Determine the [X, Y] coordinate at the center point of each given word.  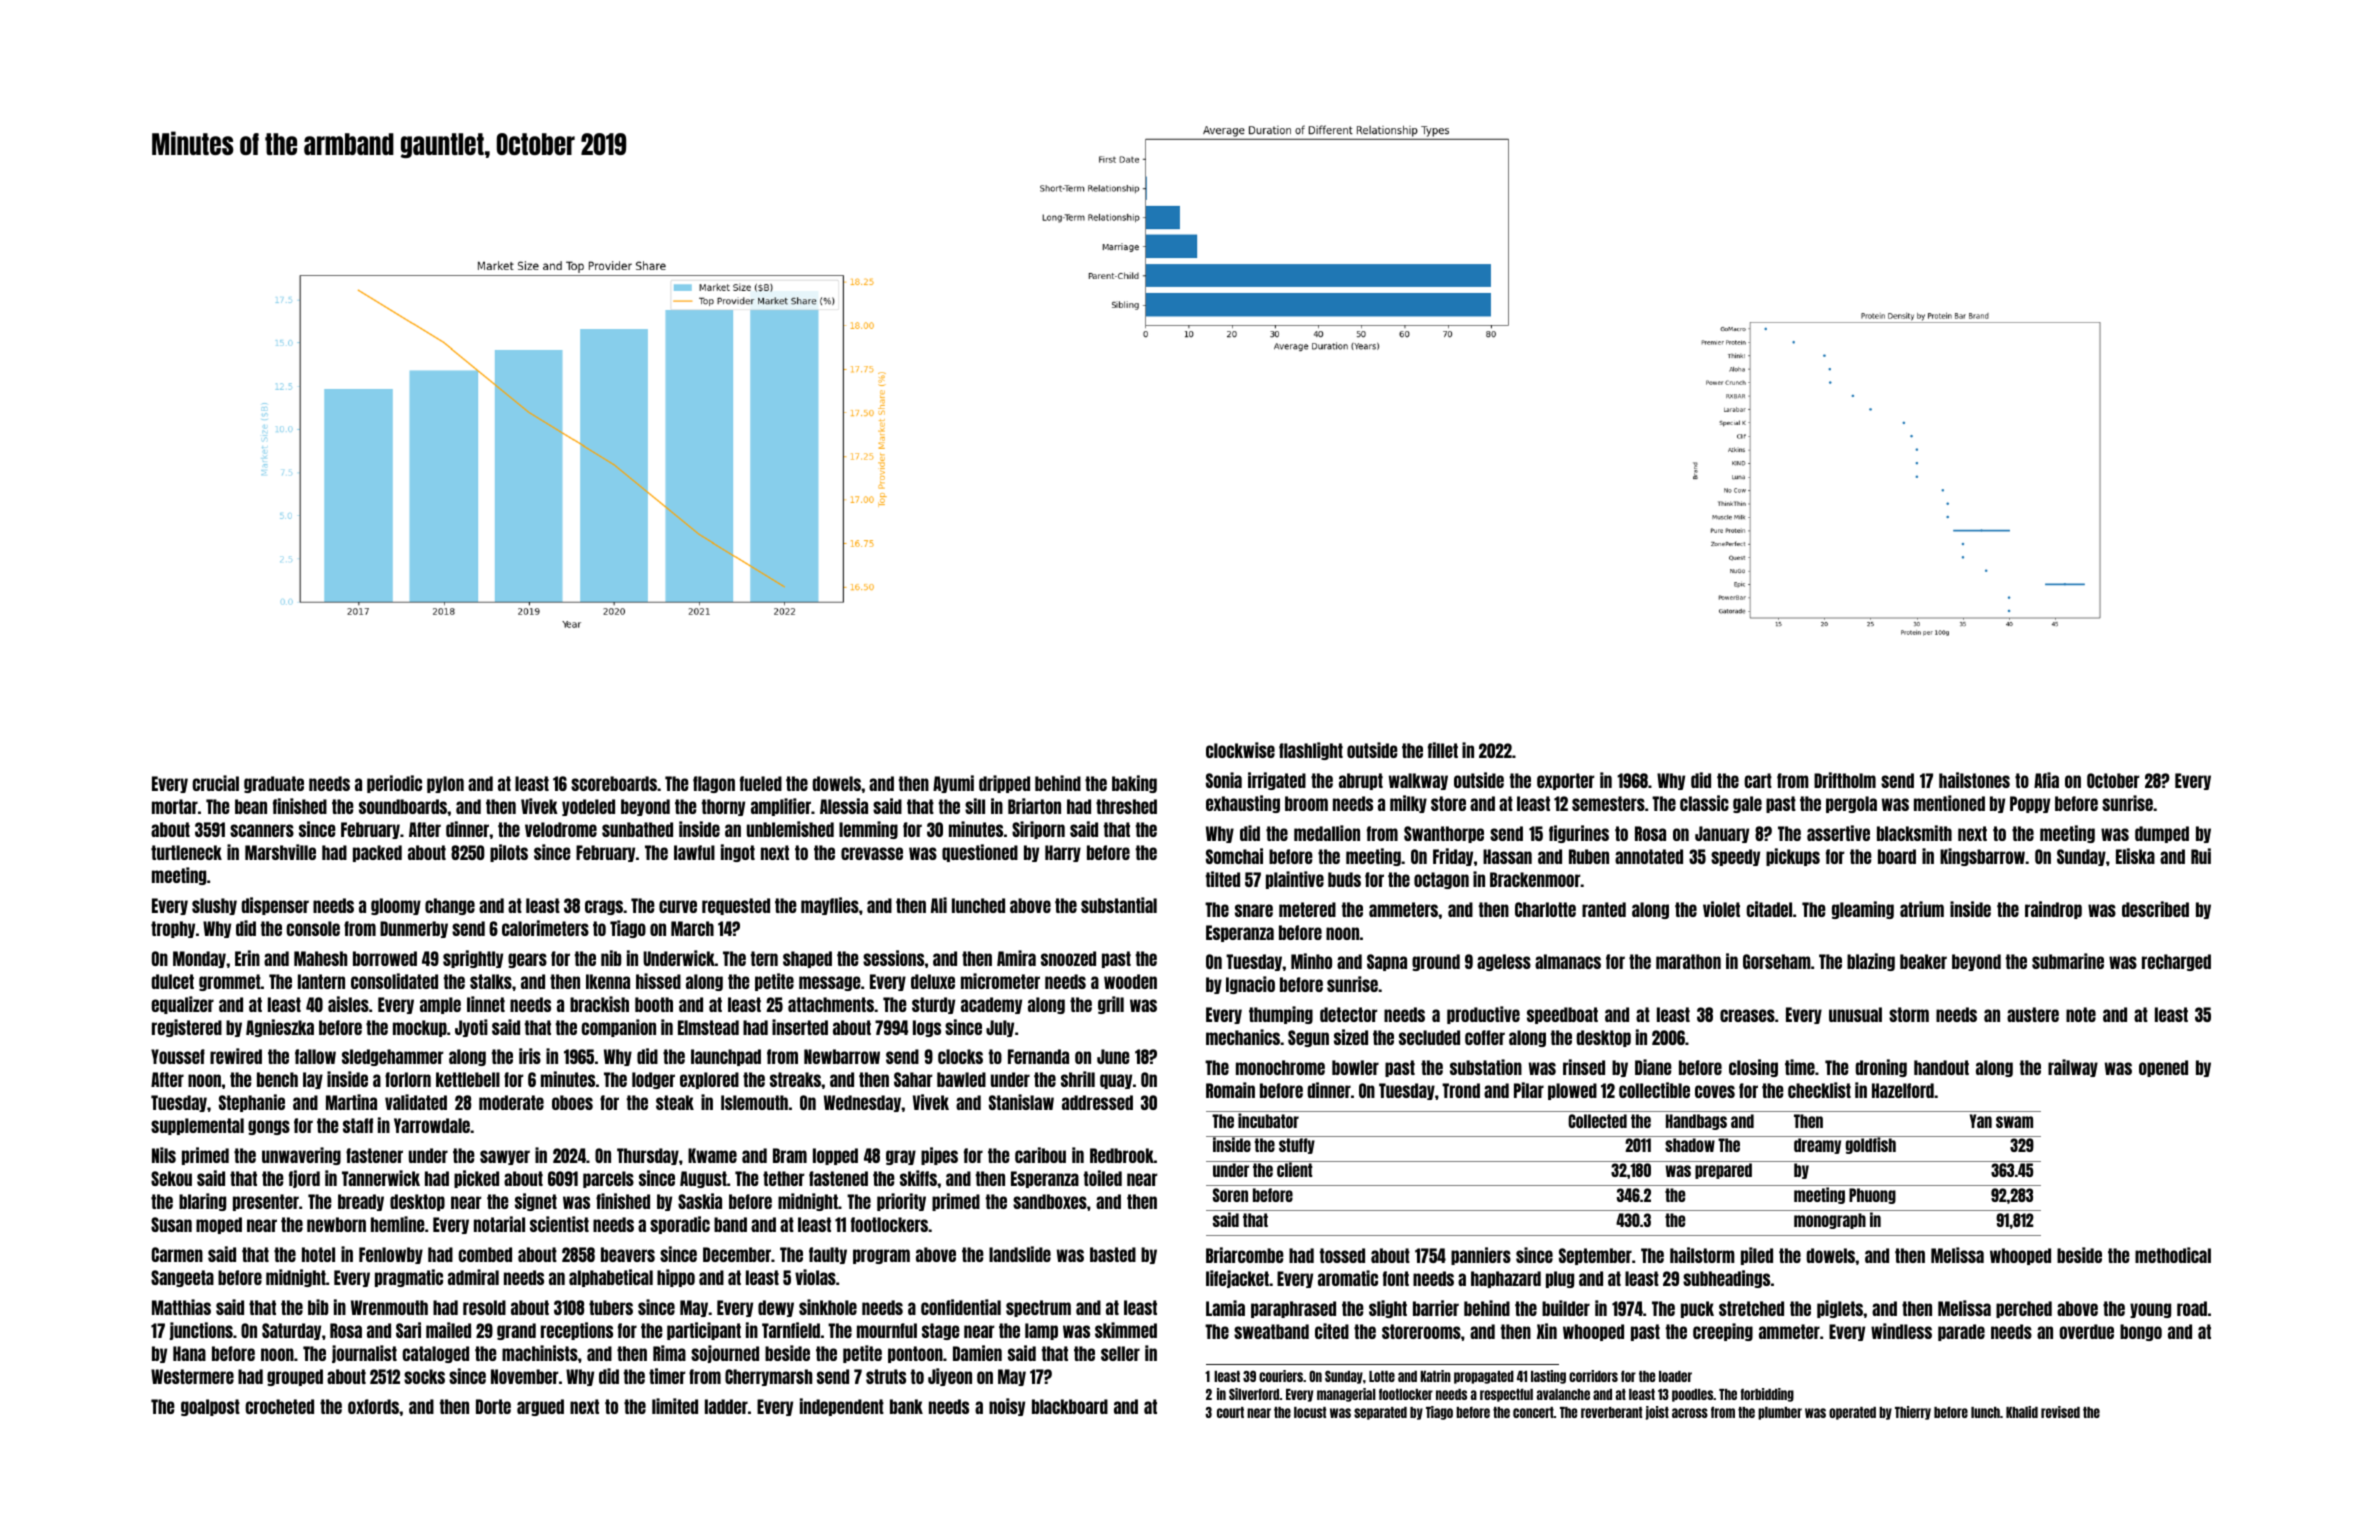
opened [2163, 1068]
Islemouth [754, 1102]
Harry [1063, 853]
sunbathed [637, 829]
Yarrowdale [432, 1125]
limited [675, 1406]
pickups [1793, 857]
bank [906, 1406]
